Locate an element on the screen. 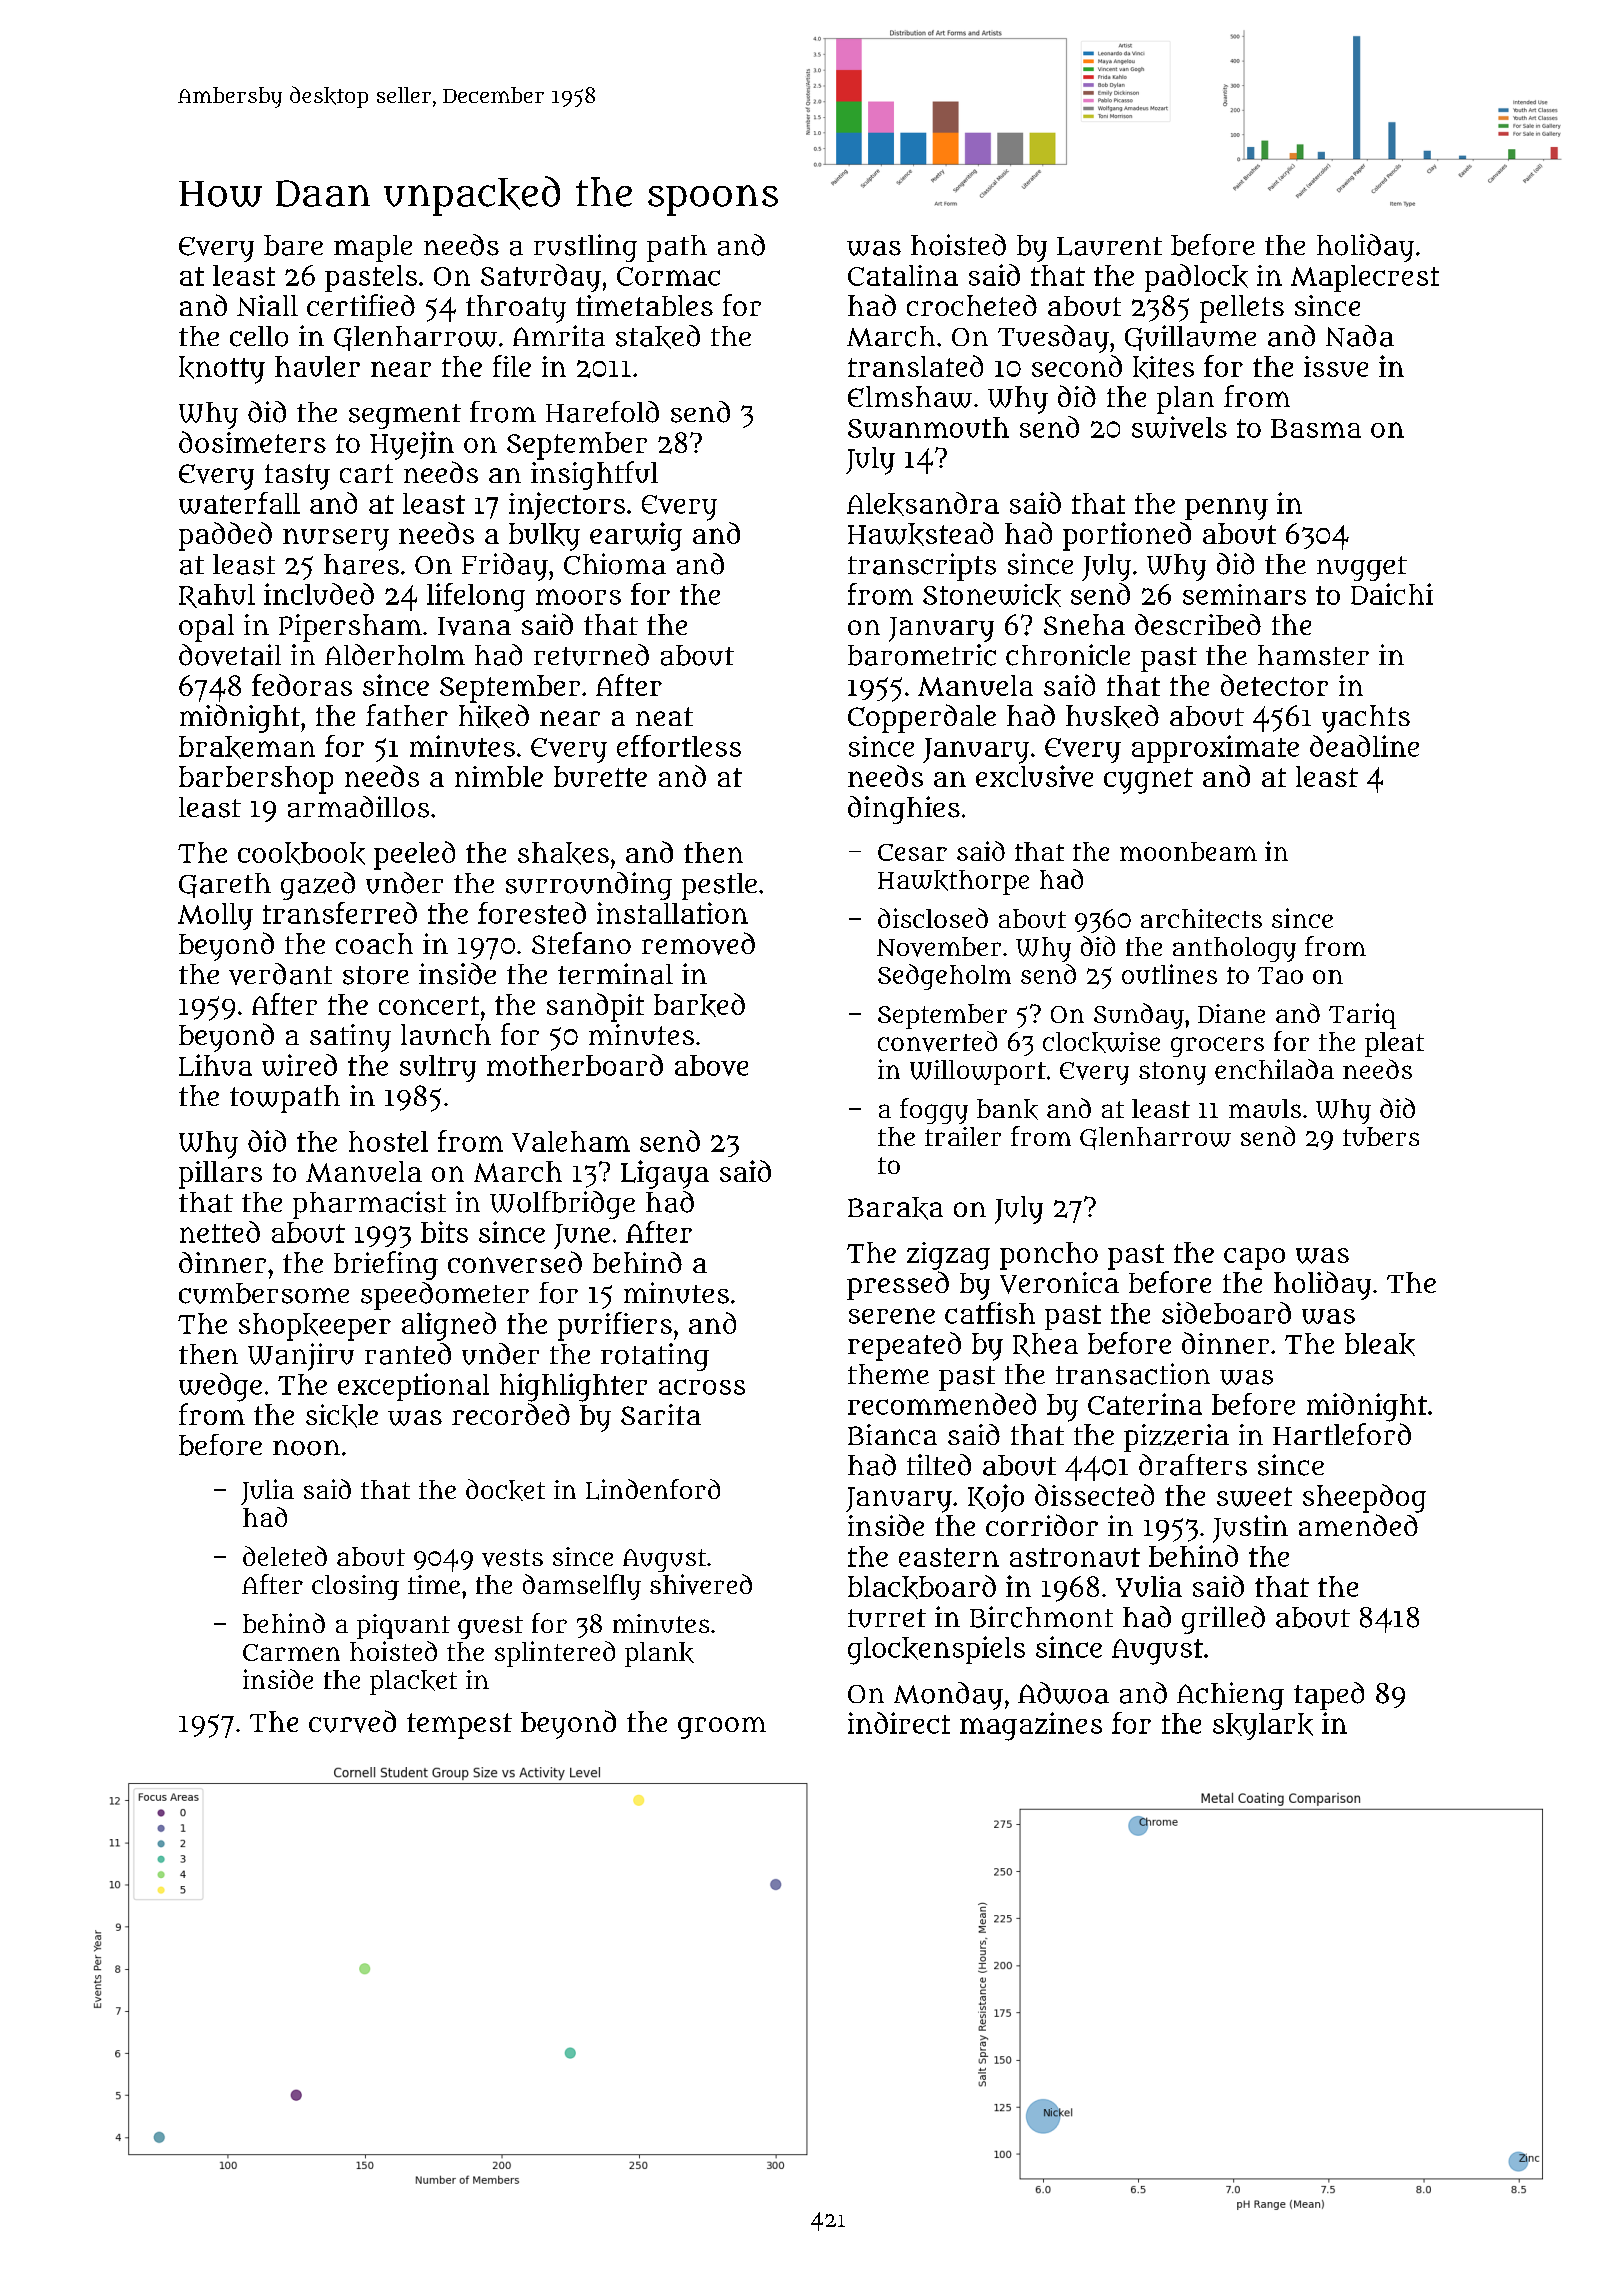  shivered is located at coordinates (701, 1584).
